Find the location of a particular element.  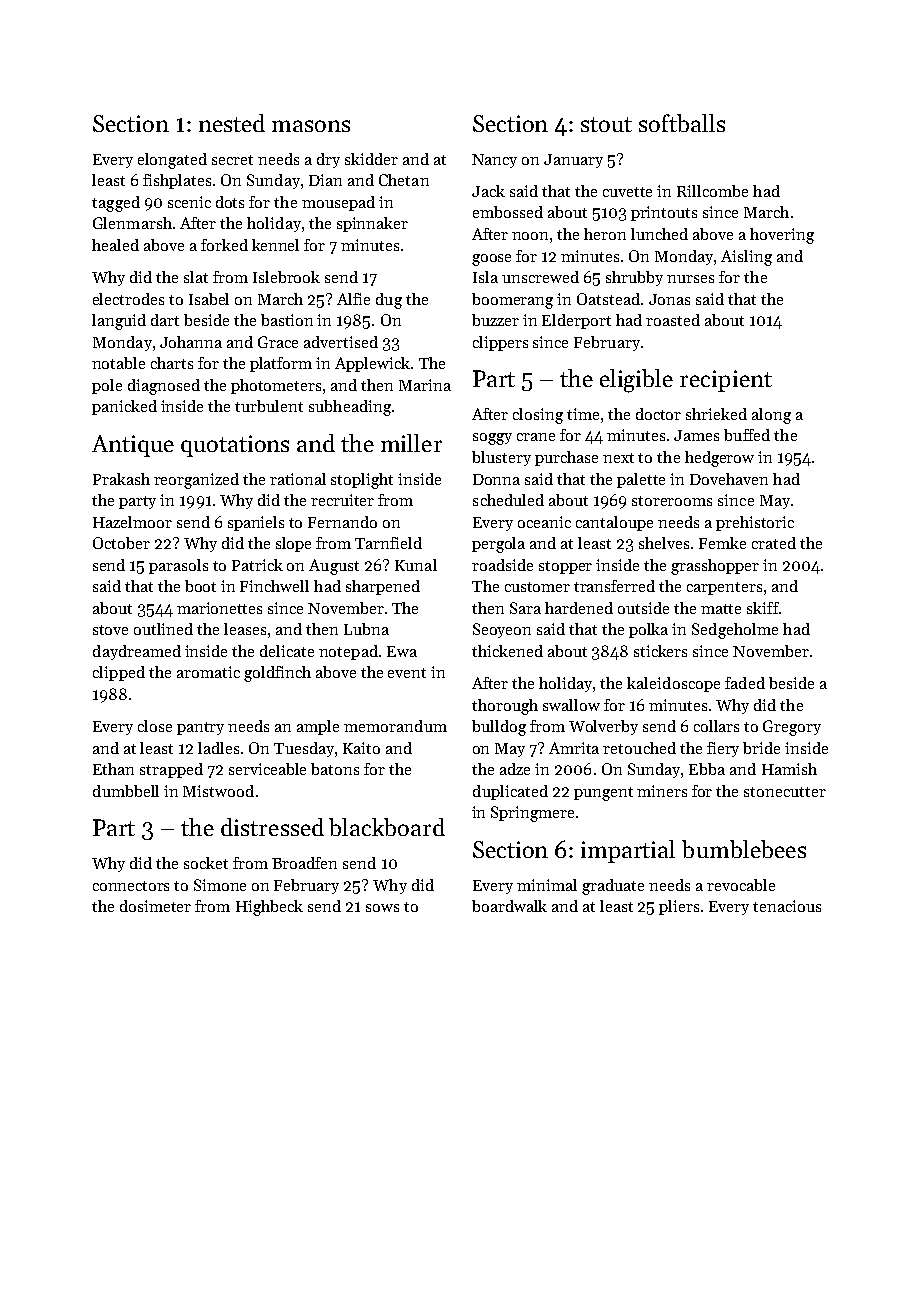

roadside is located at coordinates (502, 565).
